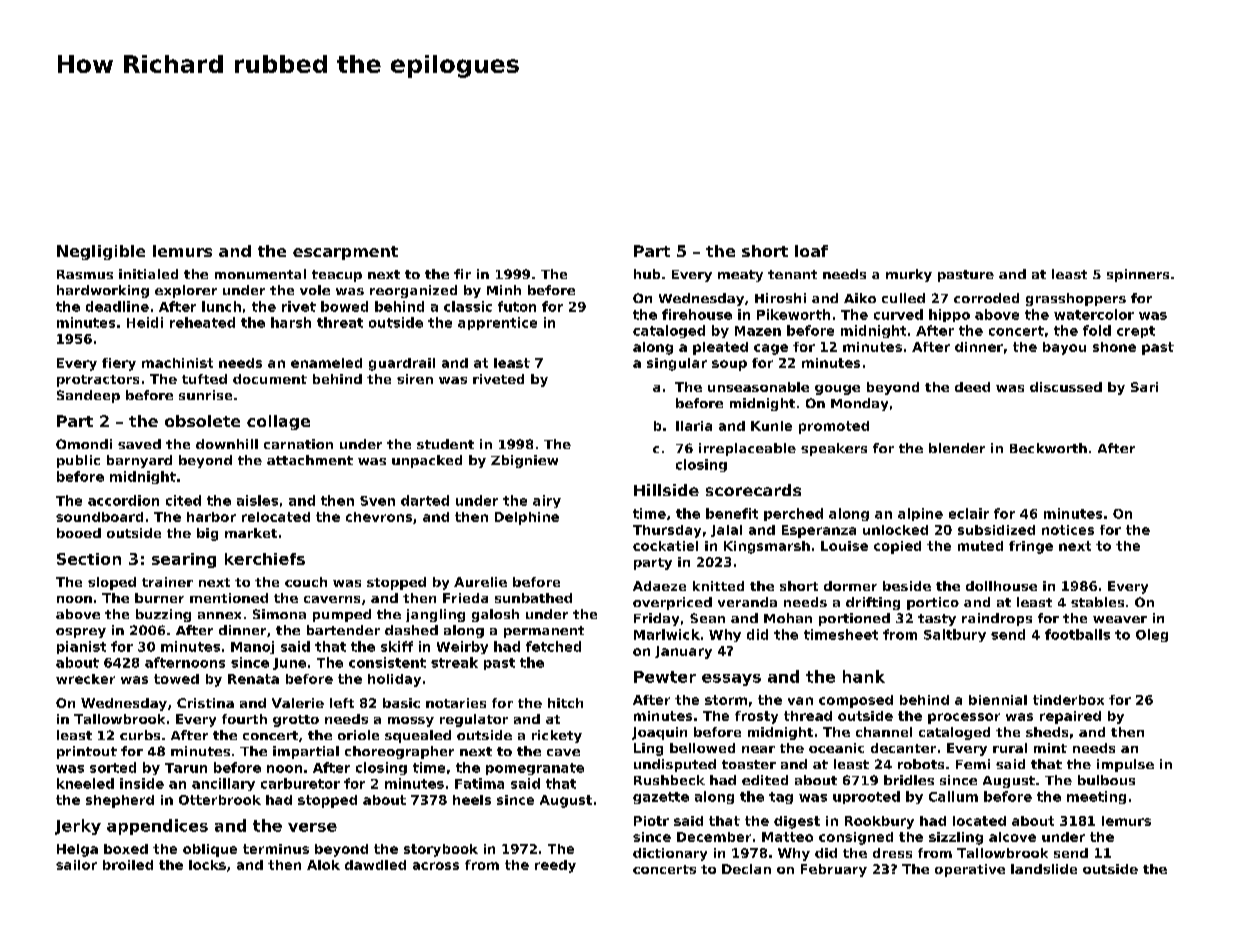 Image resolution: width=1233 pixels, height=952 pixels. What do you see at coordinates (527, 518) in the screenshot?
I see `Delphine` at bounding box center [527, 518].
